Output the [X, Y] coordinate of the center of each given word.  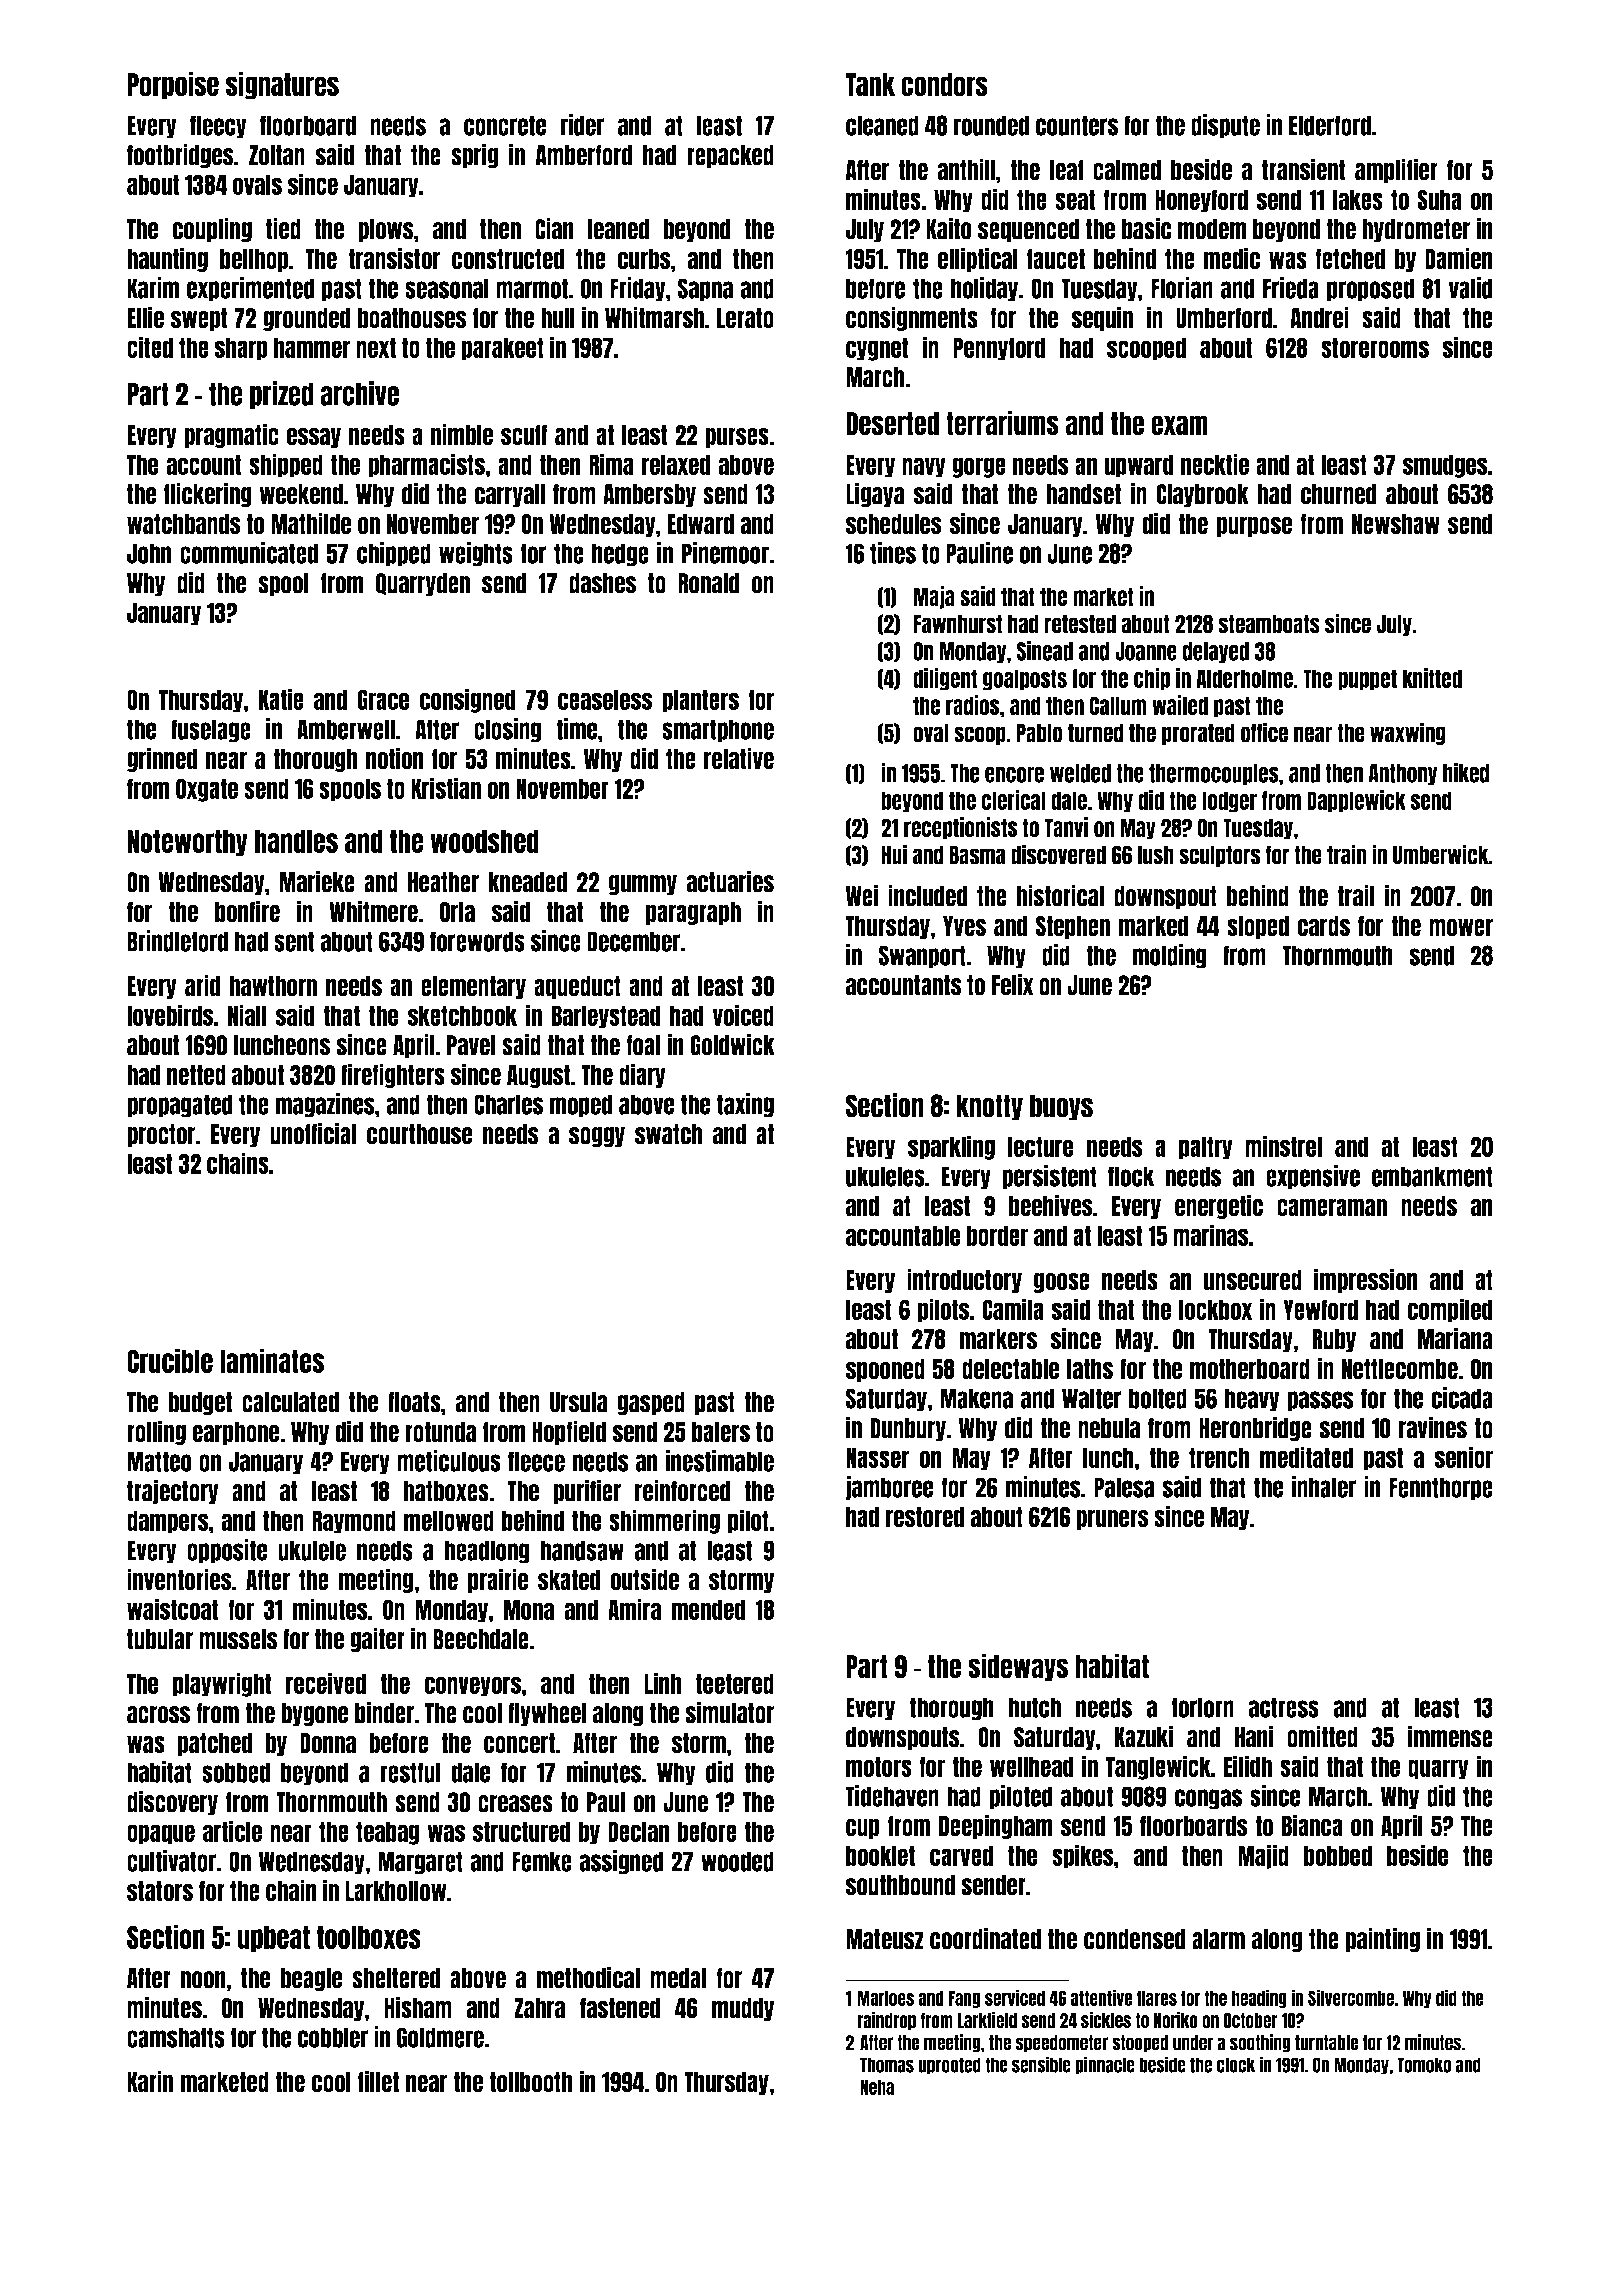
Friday [638, 289]
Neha [877, 2087]
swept [199, 319]
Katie [281, 699]
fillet [378, 2081]
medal [678, 1978]
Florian [1182, 288]
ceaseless [605, 699]
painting [1382, 1940]
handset [1083, 494]
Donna [328, 1743]
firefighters [393, 1075]
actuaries [730, 882]
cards [1323, 926]
